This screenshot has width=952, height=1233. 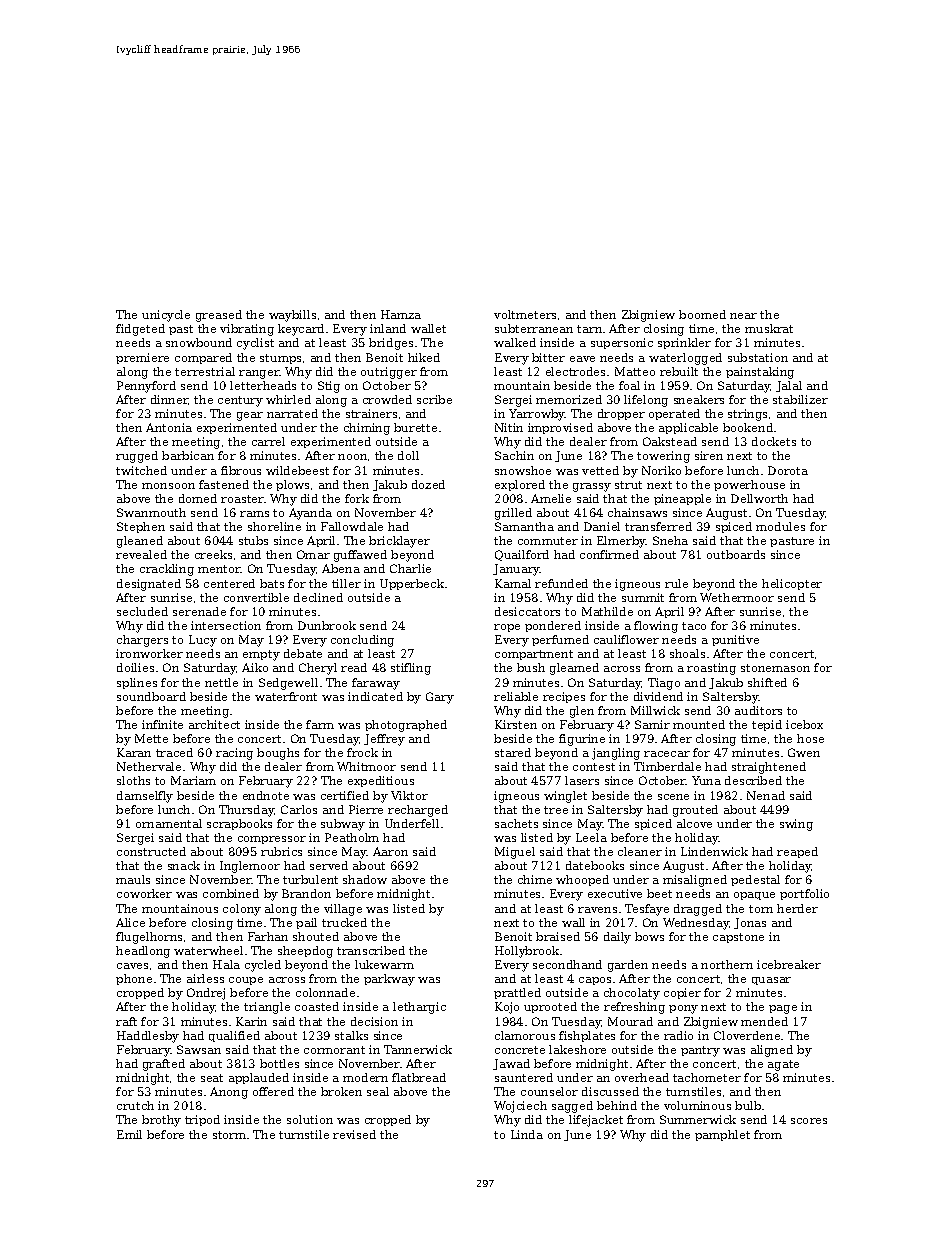 I want to click on stared, so click(x=513, y=752).
